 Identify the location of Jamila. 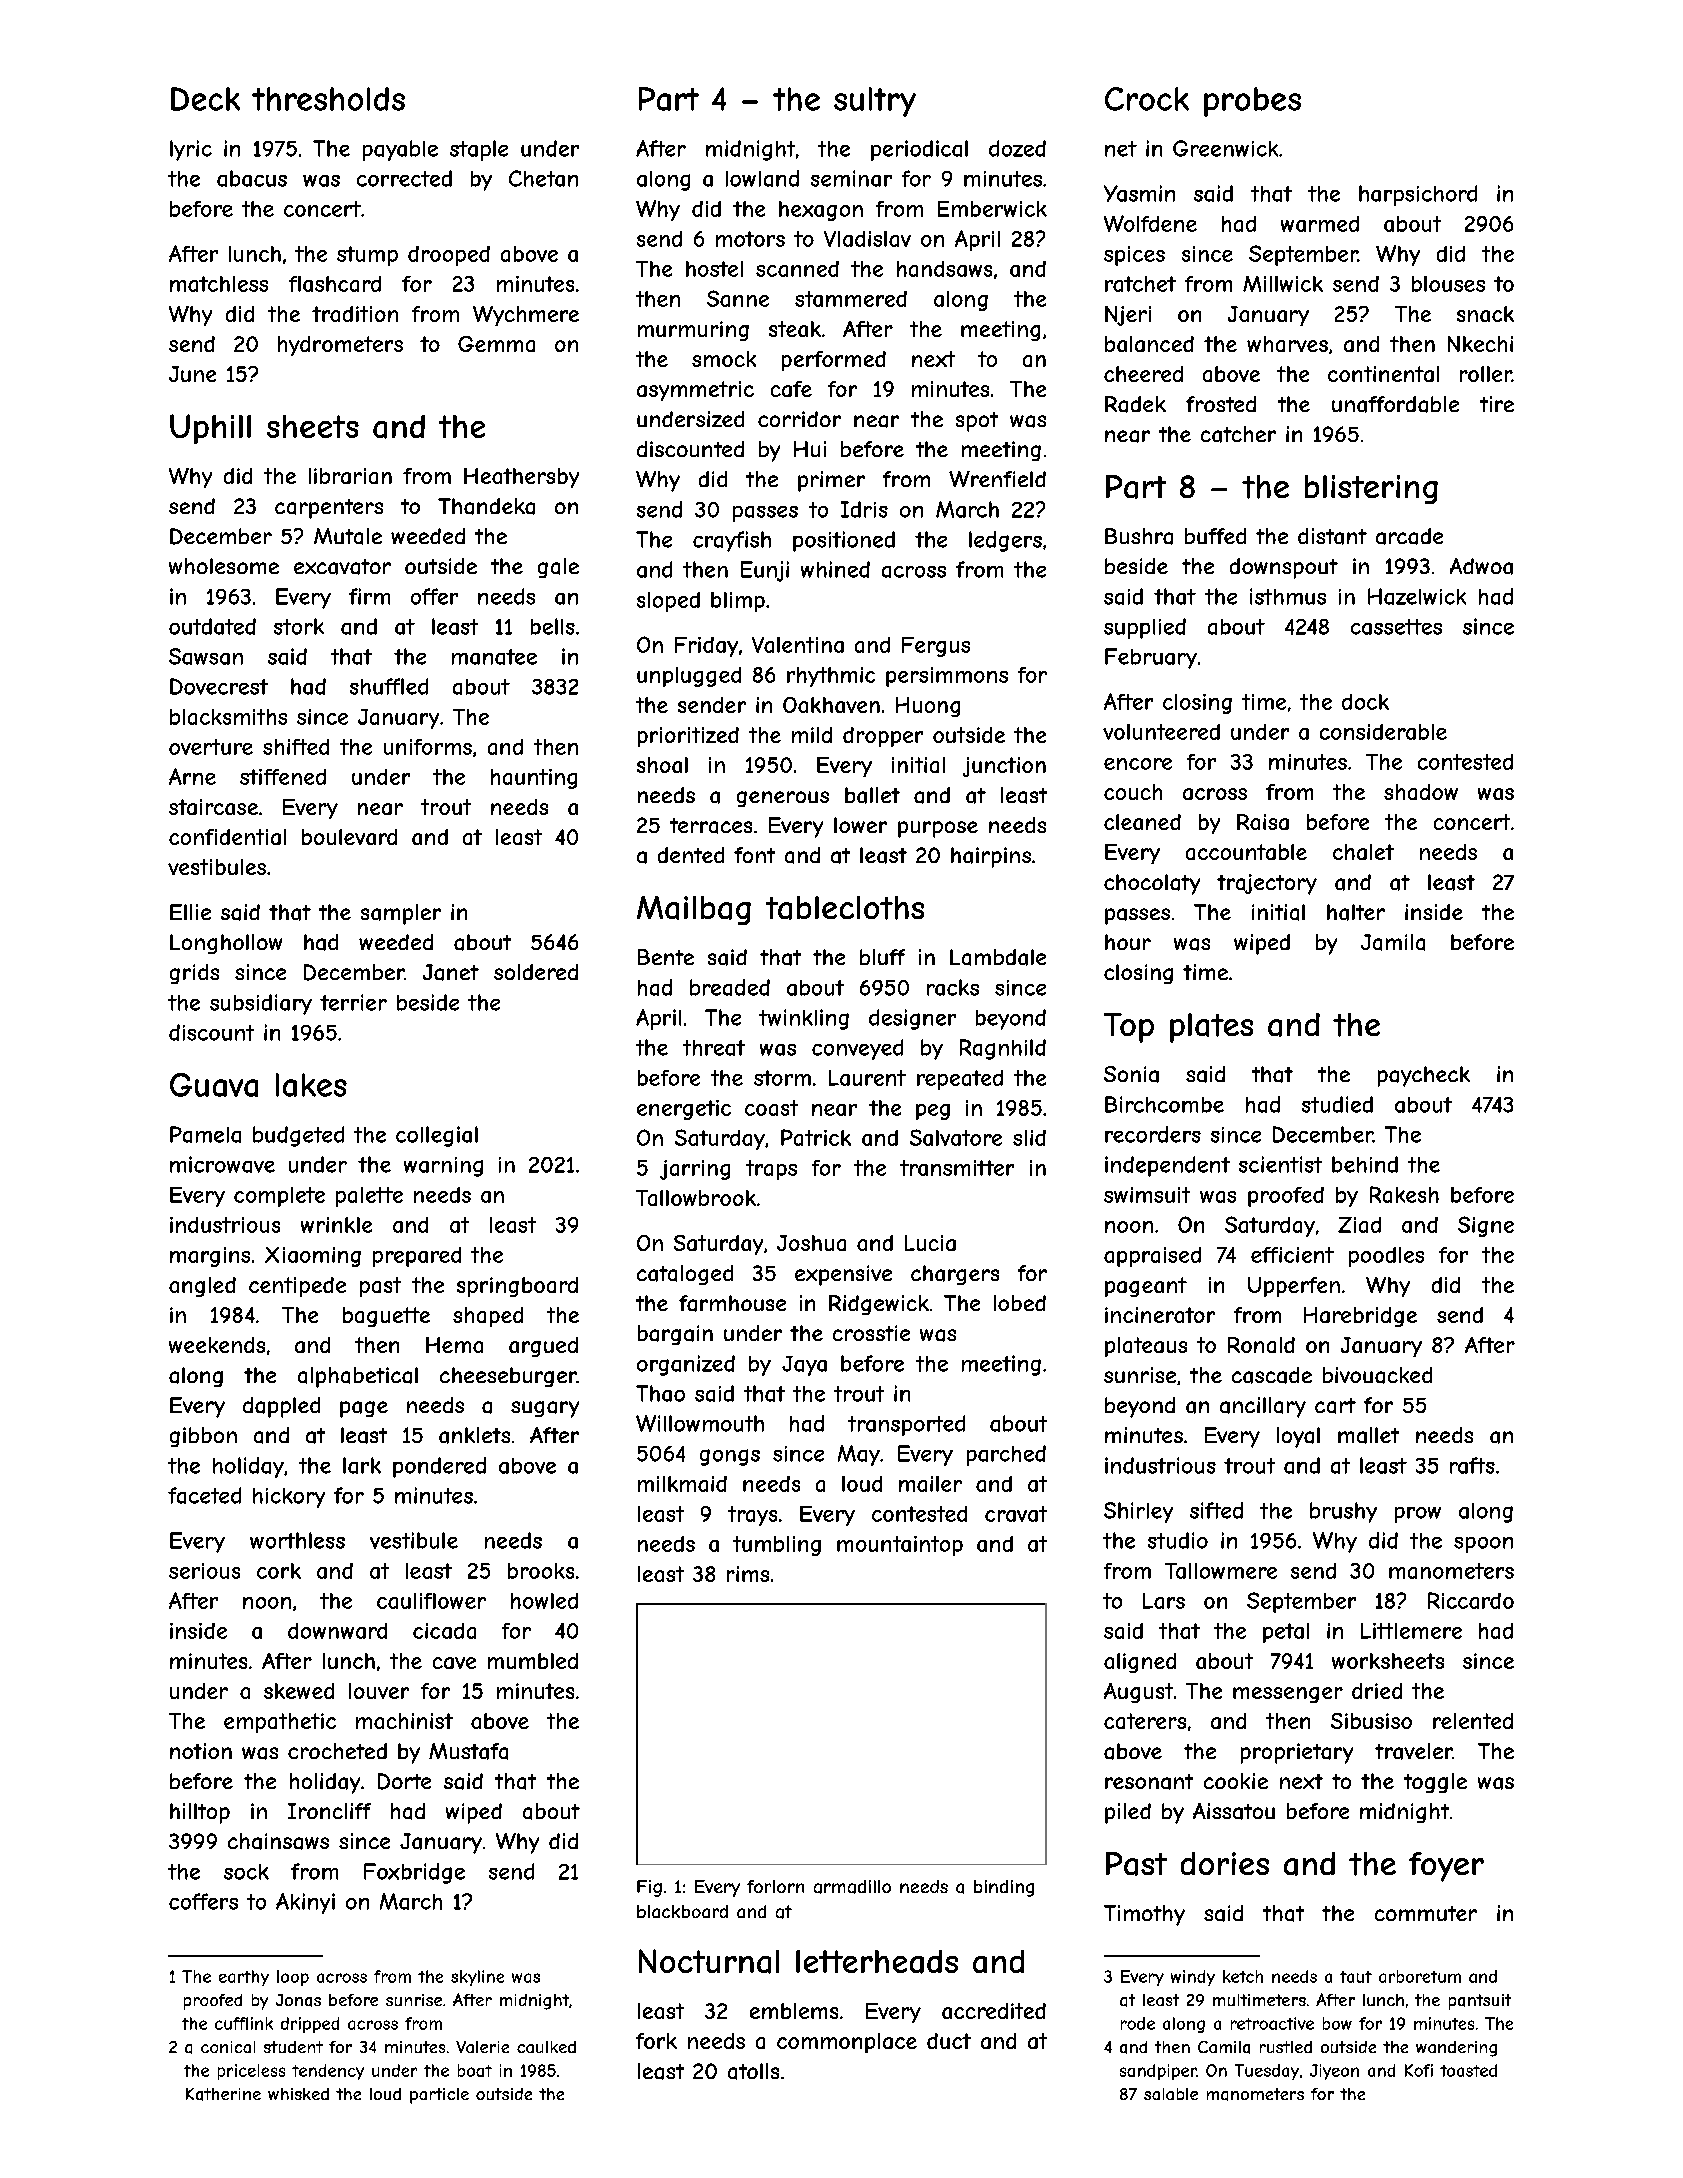
(1393, 942).
